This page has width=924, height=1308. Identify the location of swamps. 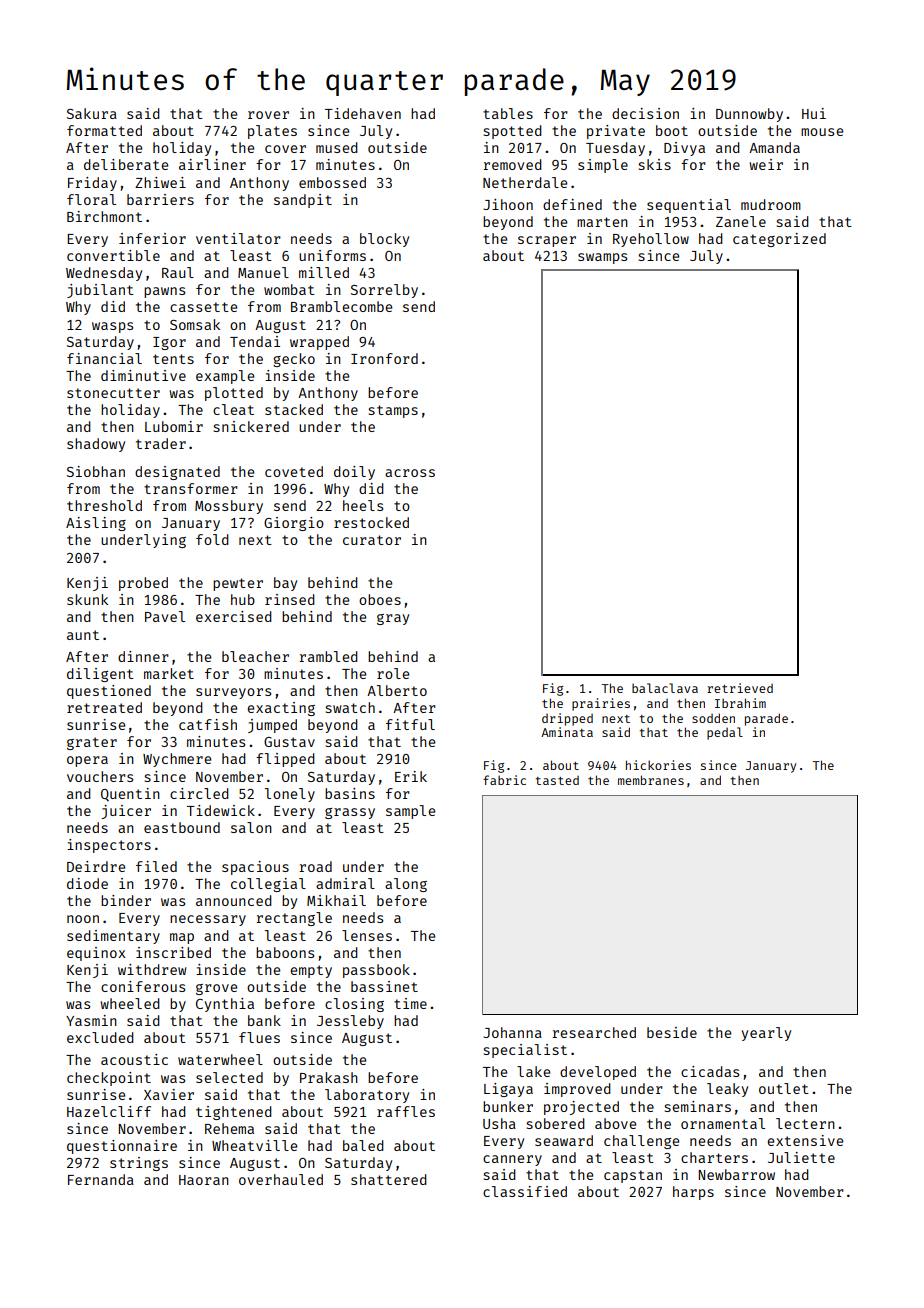
(602, 258).
